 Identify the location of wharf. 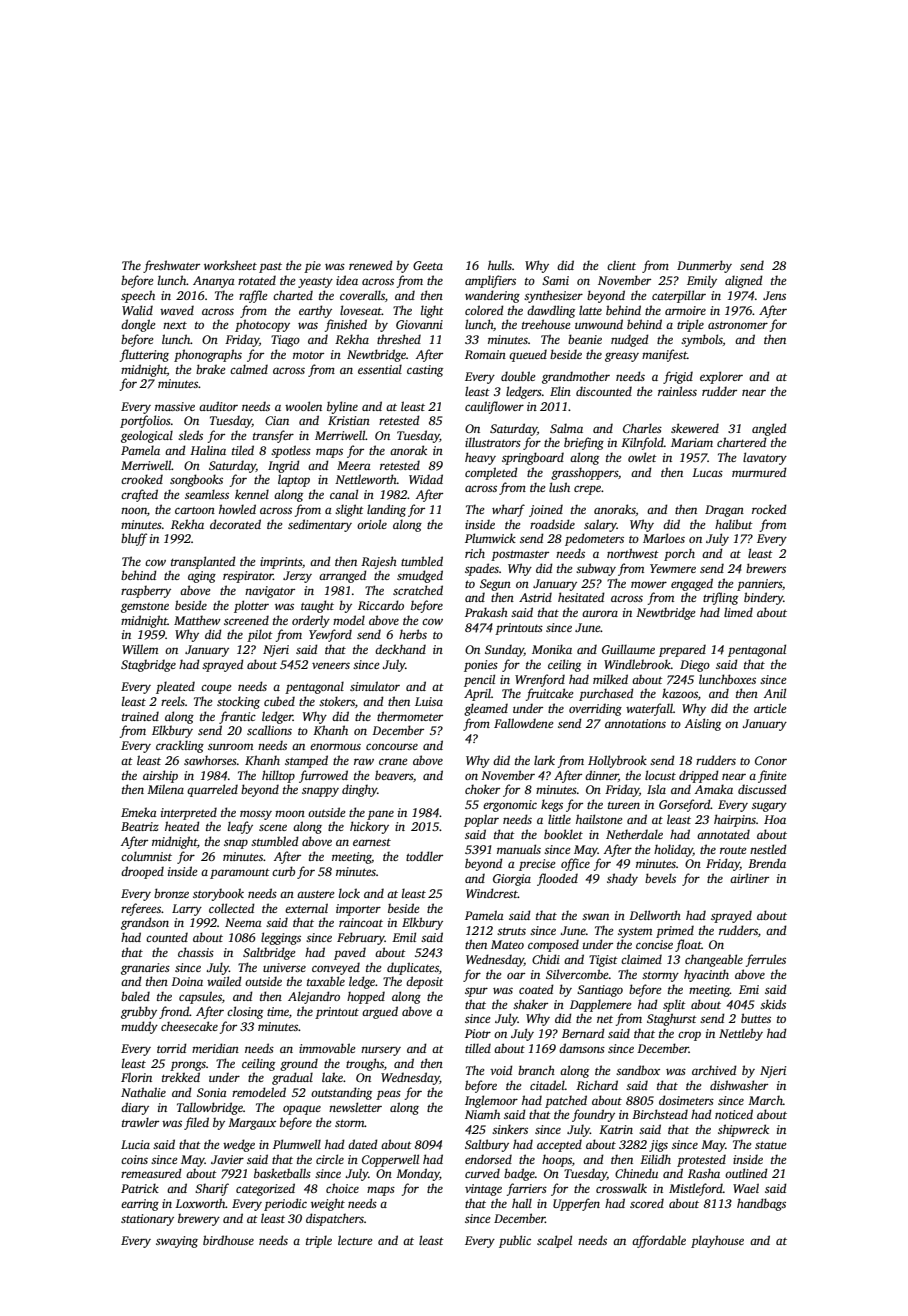
(508, 510).
